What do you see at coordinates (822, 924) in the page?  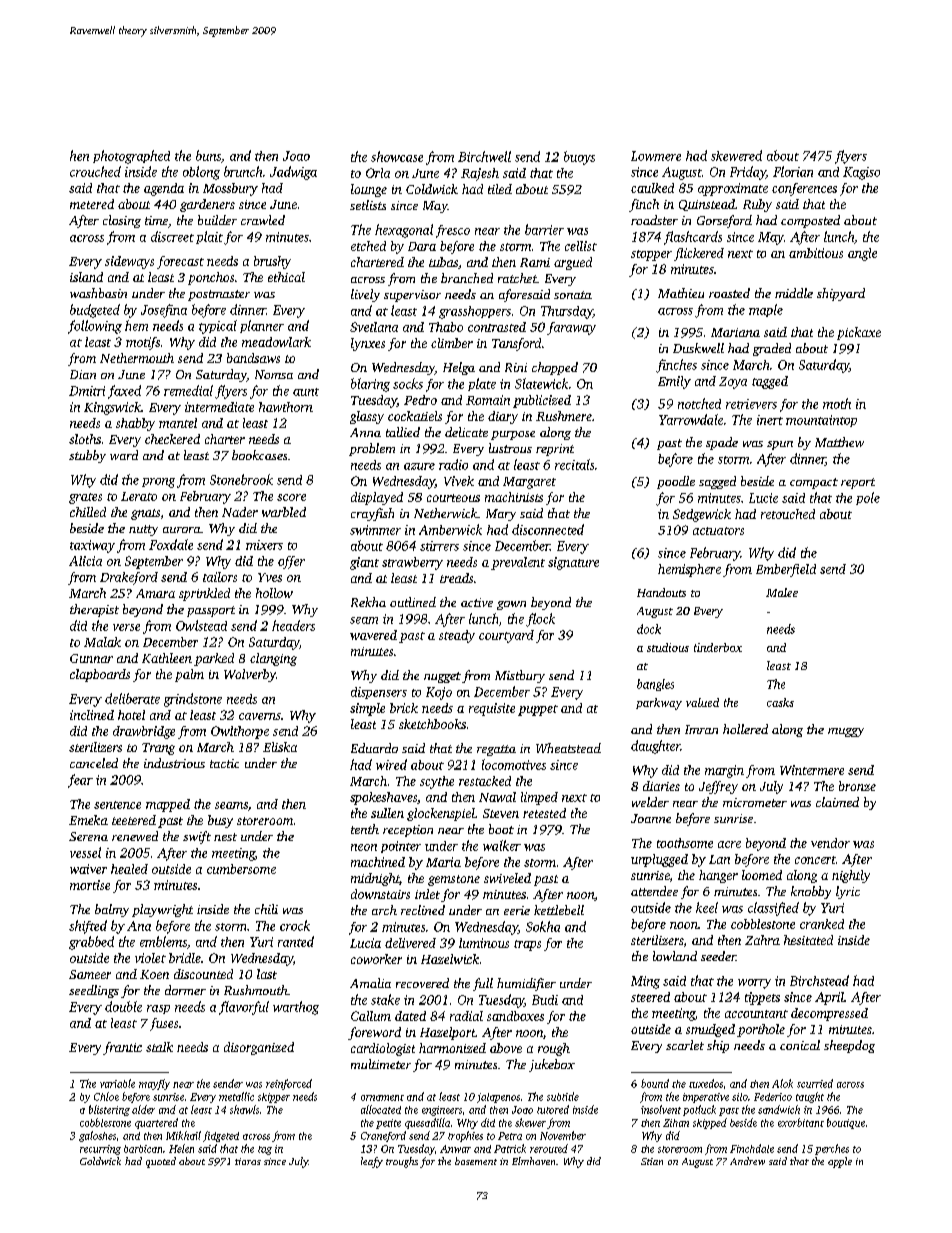 I see `cranked` at bounding box center [822, 924].
